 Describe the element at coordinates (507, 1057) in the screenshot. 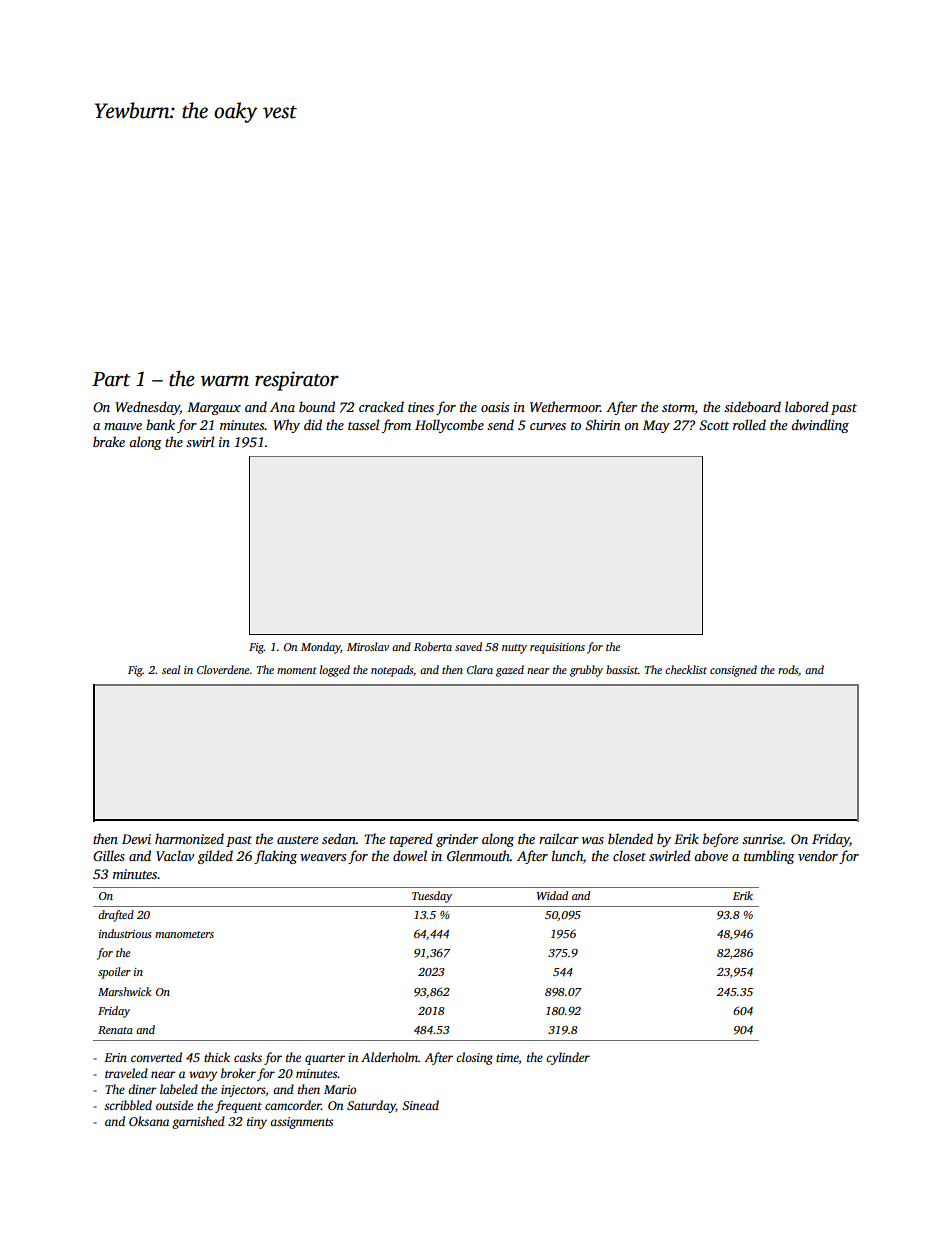

I see `time` at that location.
